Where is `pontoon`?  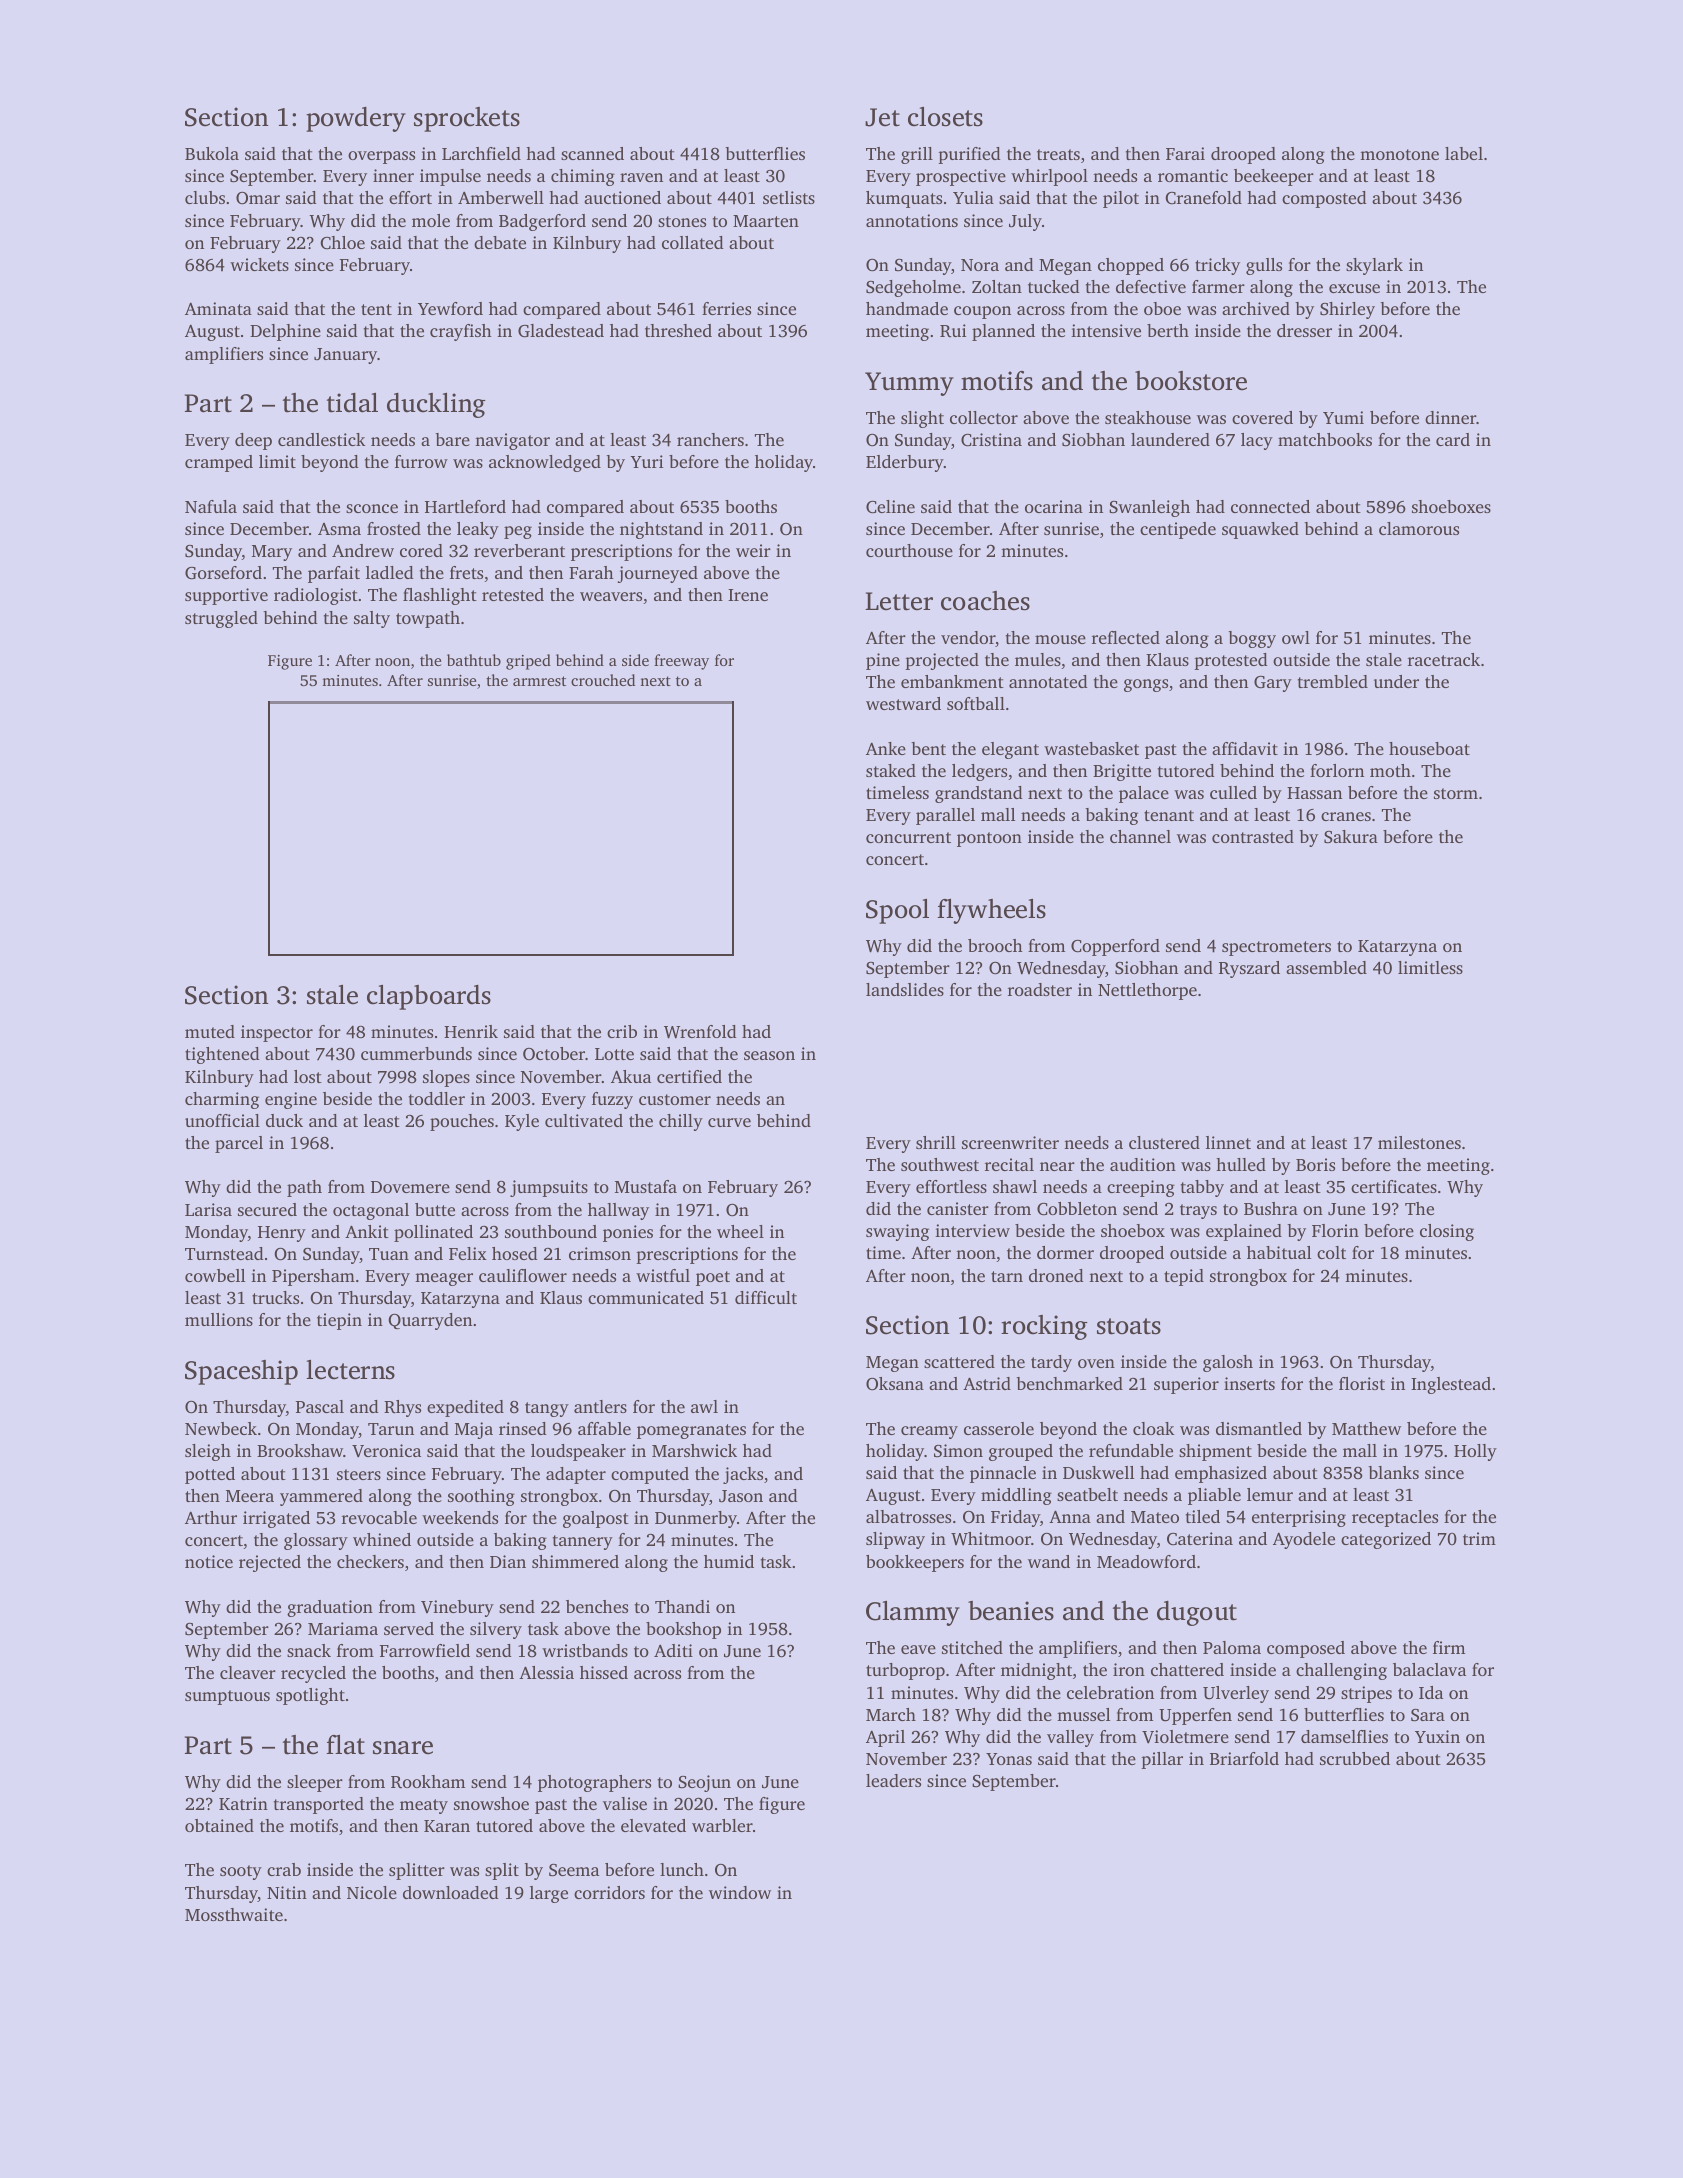 pontoon is located at coordinates (989, 839).
